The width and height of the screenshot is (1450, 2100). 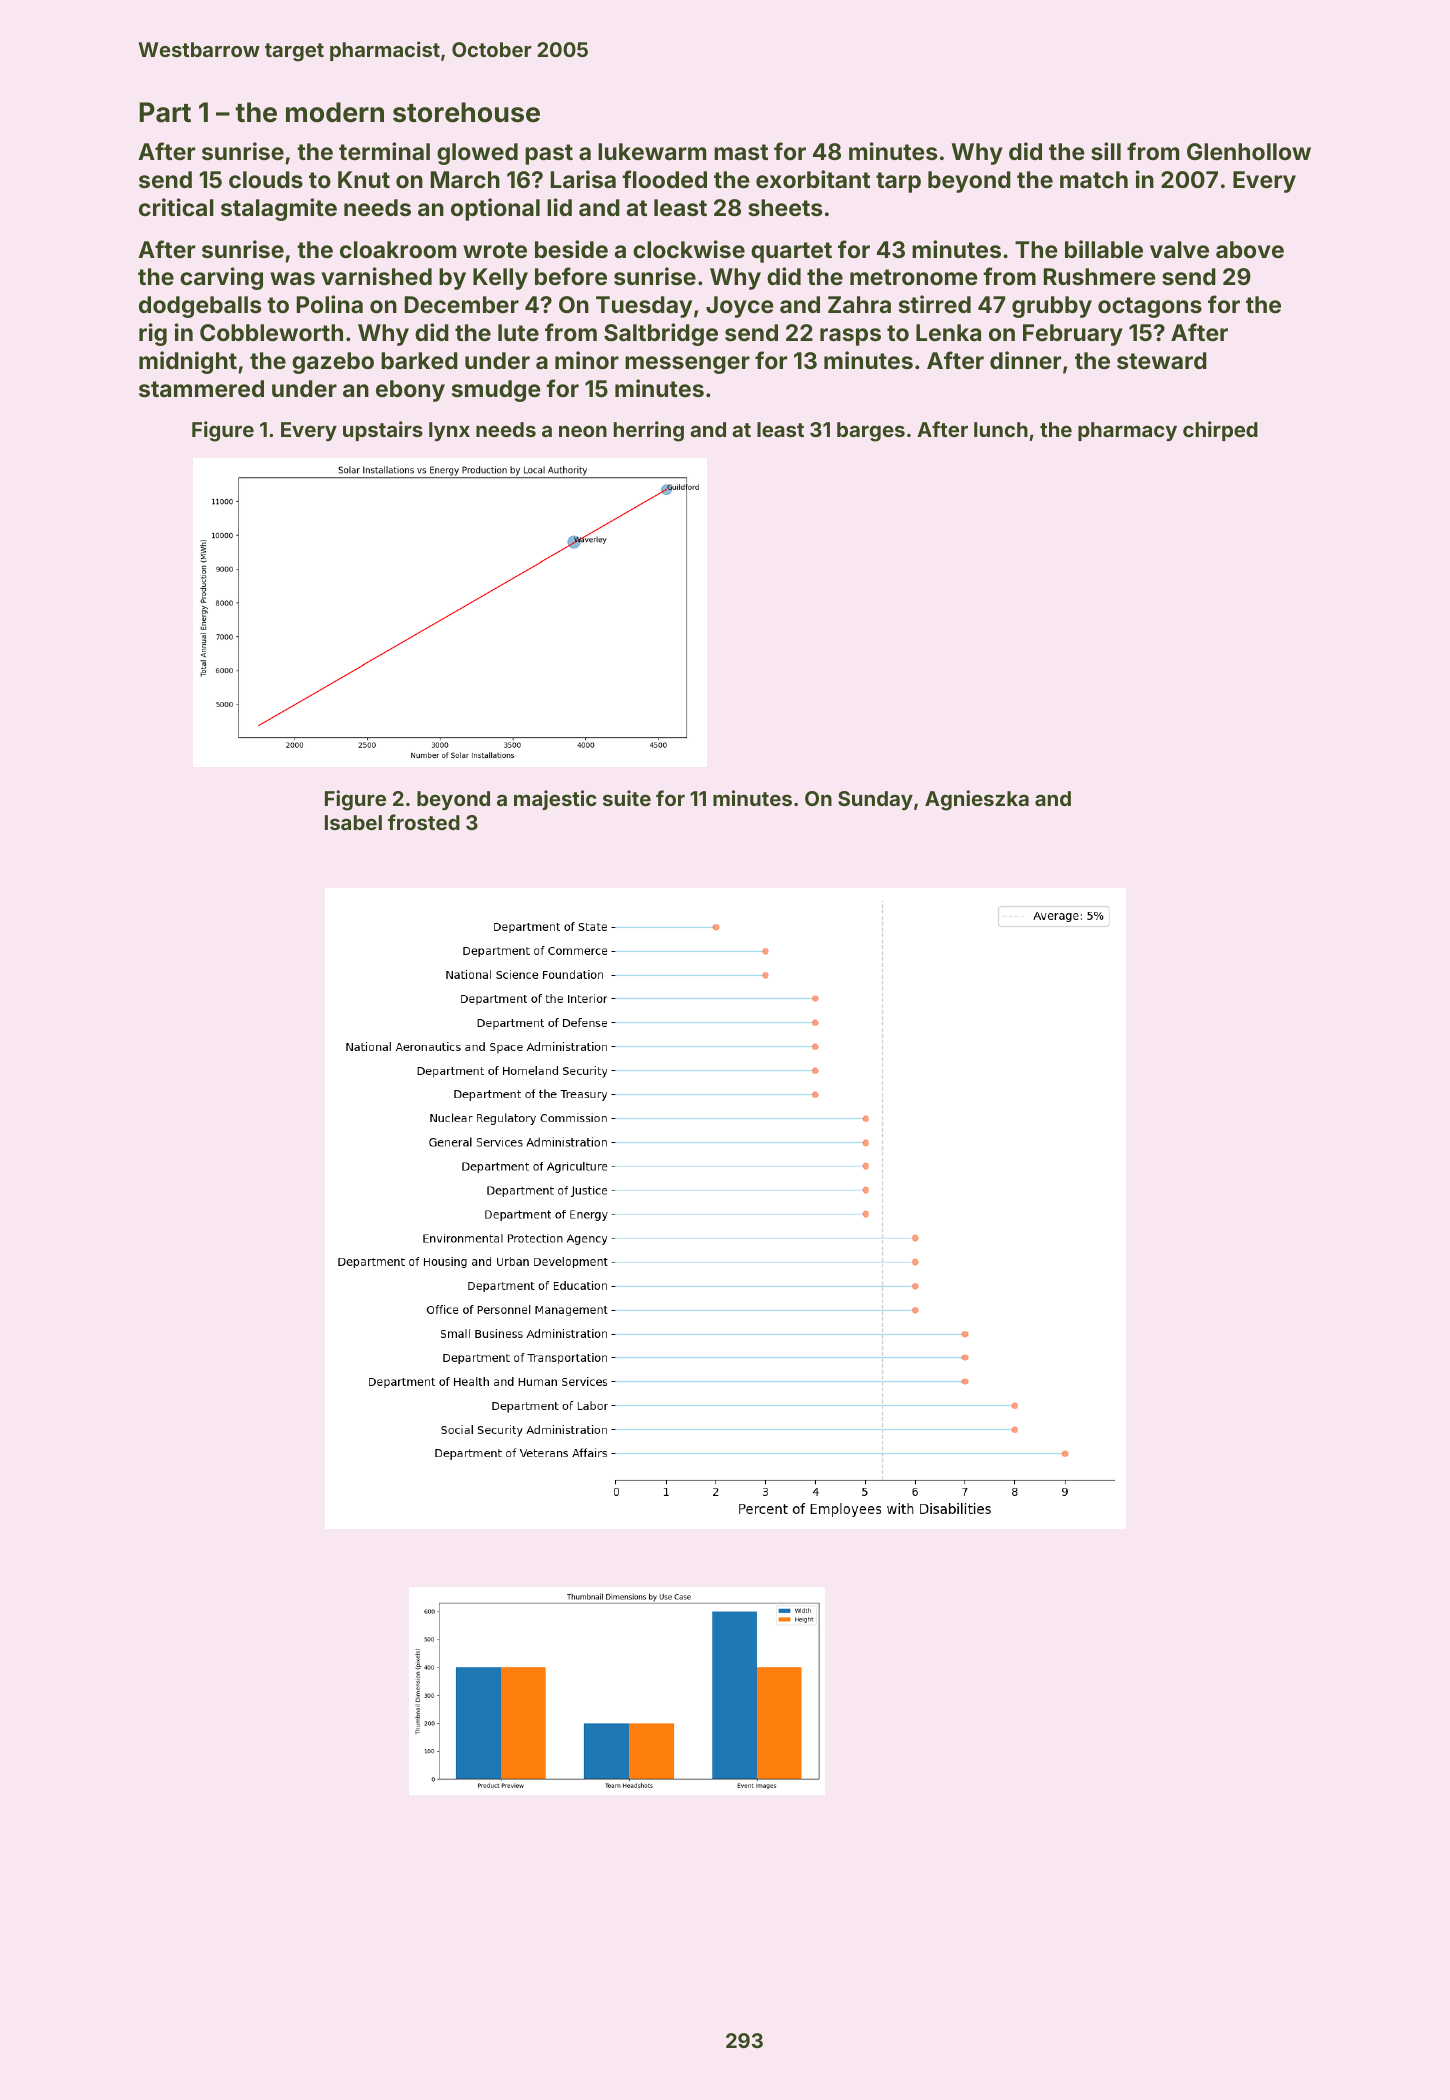 I want to click on modern, so click(x=335, y=112).
